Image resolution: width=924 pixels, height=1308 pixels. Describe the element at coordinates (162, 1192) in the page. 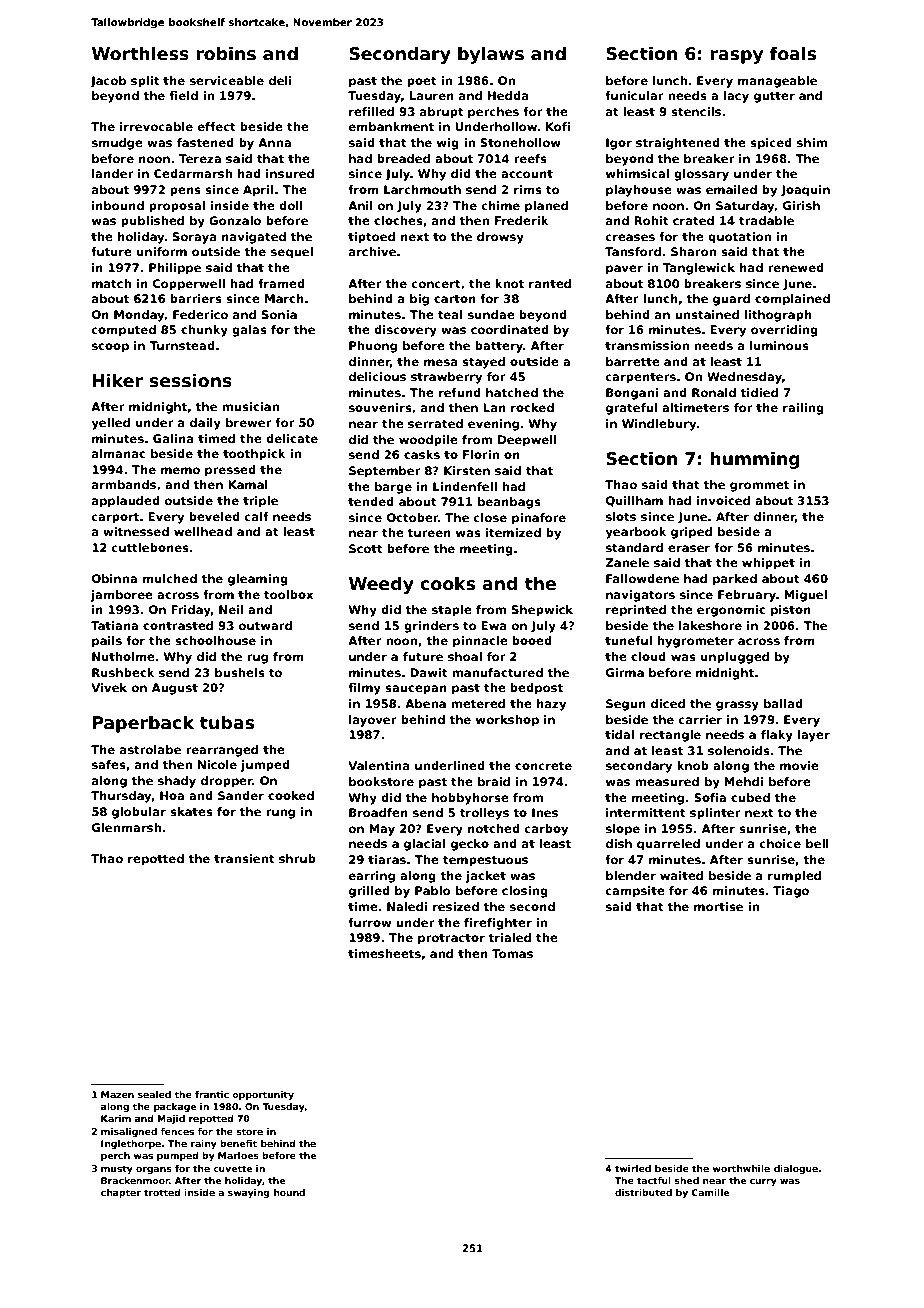

I see `trotted` at that location.
